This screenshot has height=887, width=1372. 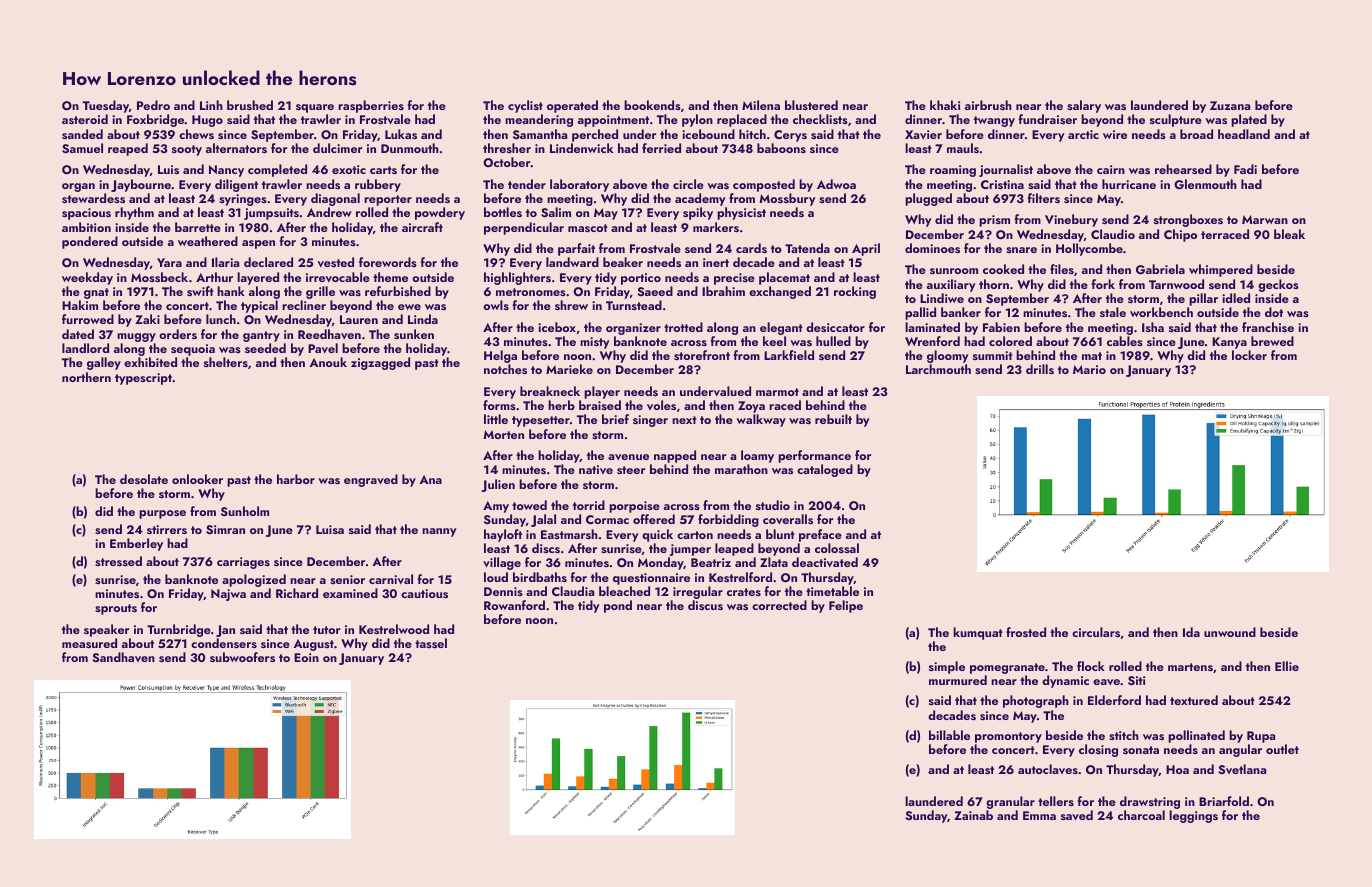 What do you see at coordinates (988, 105) in the screenshot?
I see `airbrush` at bounding box center [988, 105].
